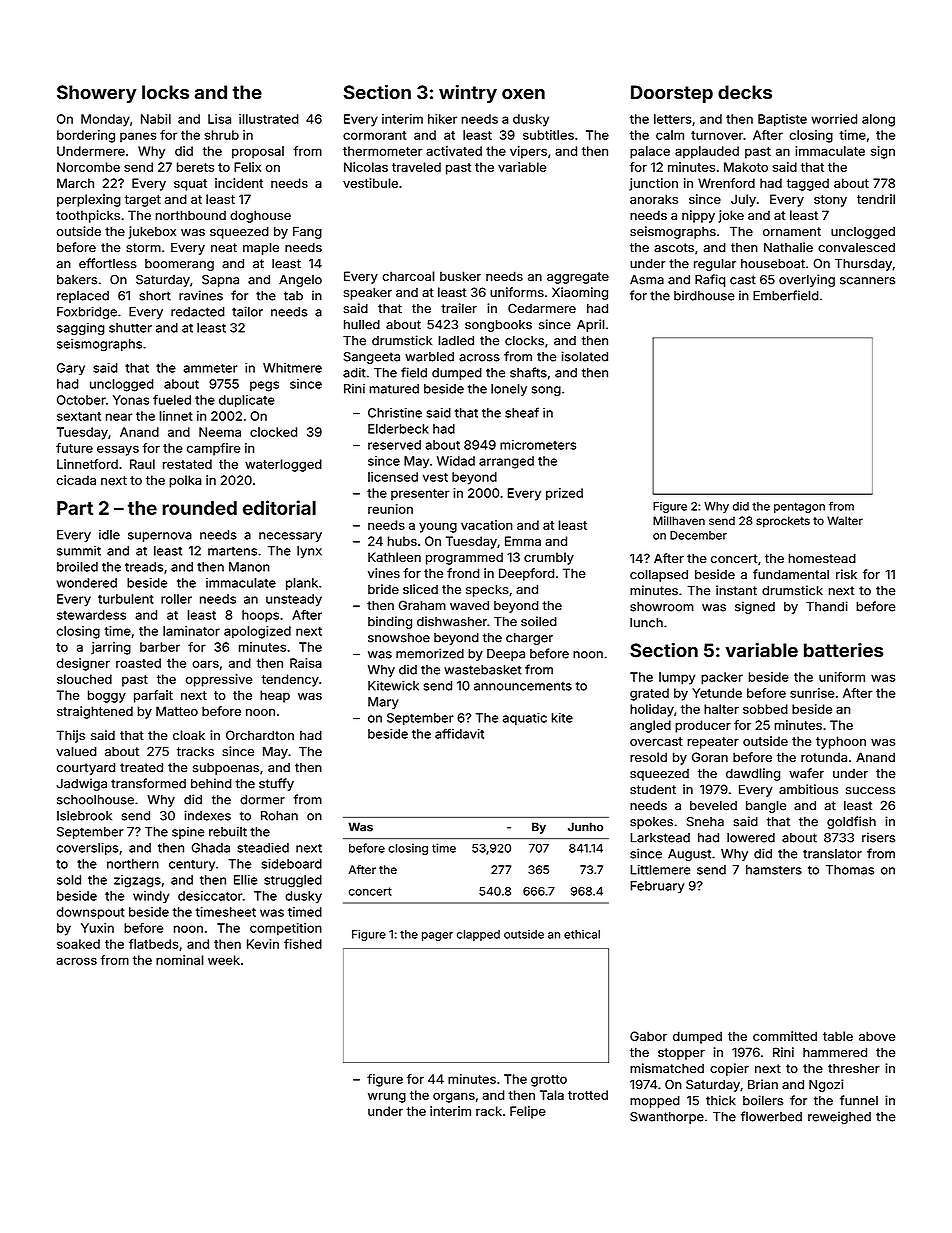  What do you see at coordinates (582, 934) in the page?
I see `ethical` at bounding box center [582, 934].
